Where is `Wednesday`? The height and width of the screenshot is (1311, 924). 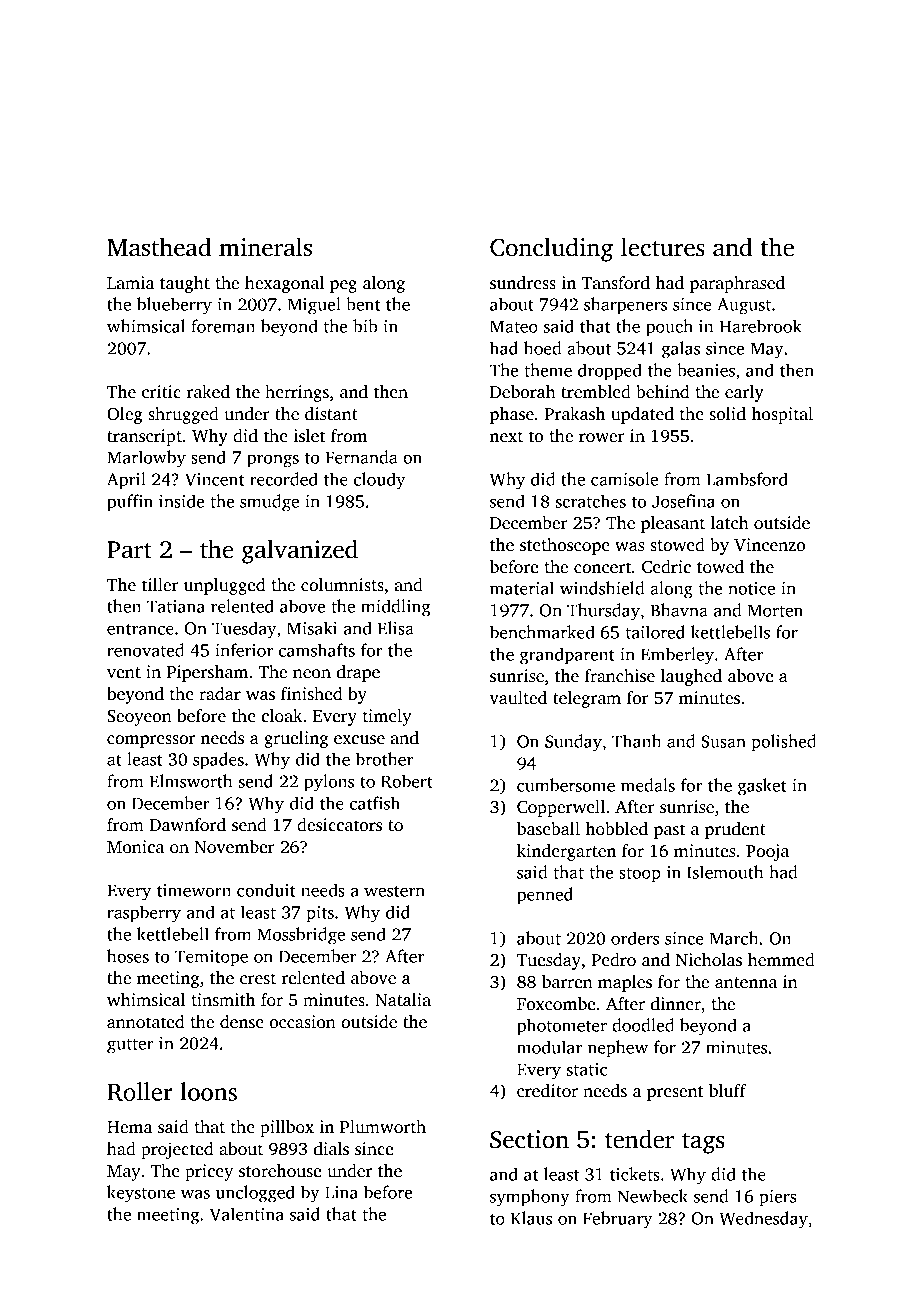 Wednesday is located at coordinates (763, 1220).
